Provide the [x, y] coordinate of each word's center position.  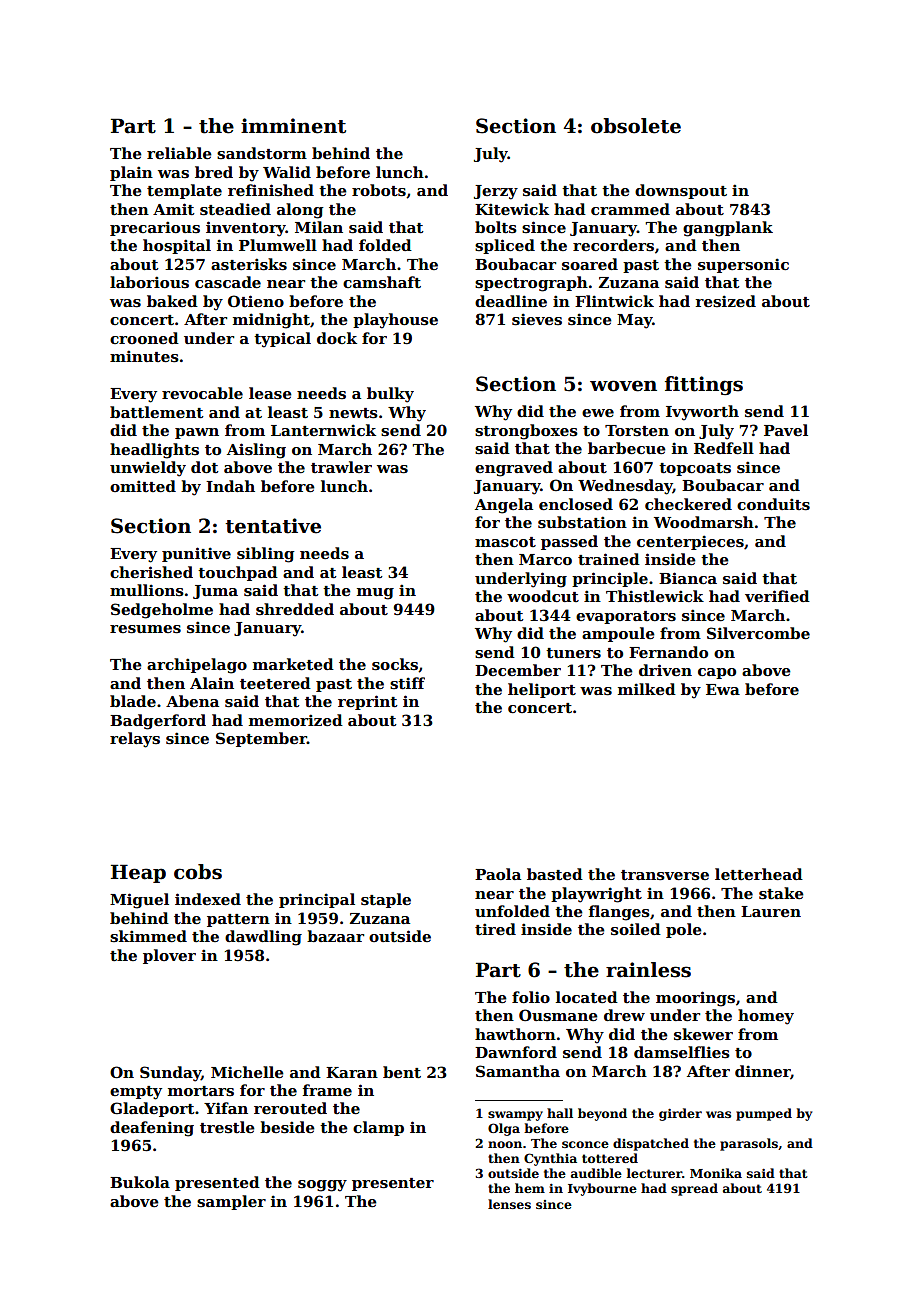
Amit [174, 209]
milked [647, 689]
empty [136, 1093]
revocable [202, 393]
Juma [215, 592]
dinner [762, 1071]
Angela [504, 506]
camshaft [382, 282]
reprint [368, 702]
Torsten [637, 430]
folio [531, 997]
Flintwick [614, 301]
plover [169, 956]
